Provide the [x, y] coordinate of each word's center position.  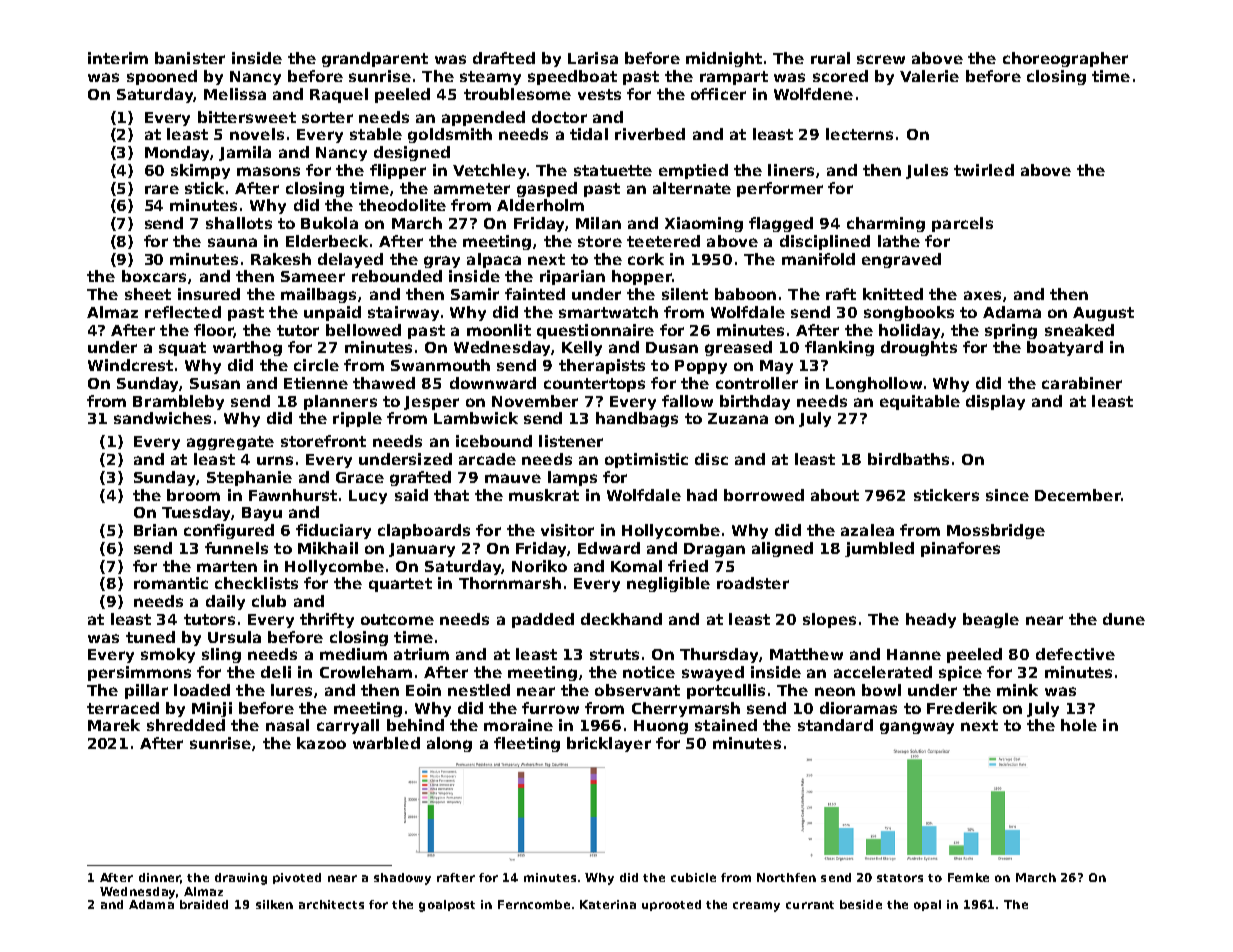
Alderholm [540, 205]
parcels [962, 224]
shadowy [402, 879]
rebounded [397, 276]
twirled [984, 170]
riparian [572, 277]
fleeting [527, 744]
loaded [202, 690]
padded [543, 620]
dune [1124, 619]
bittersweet [247, 117]
